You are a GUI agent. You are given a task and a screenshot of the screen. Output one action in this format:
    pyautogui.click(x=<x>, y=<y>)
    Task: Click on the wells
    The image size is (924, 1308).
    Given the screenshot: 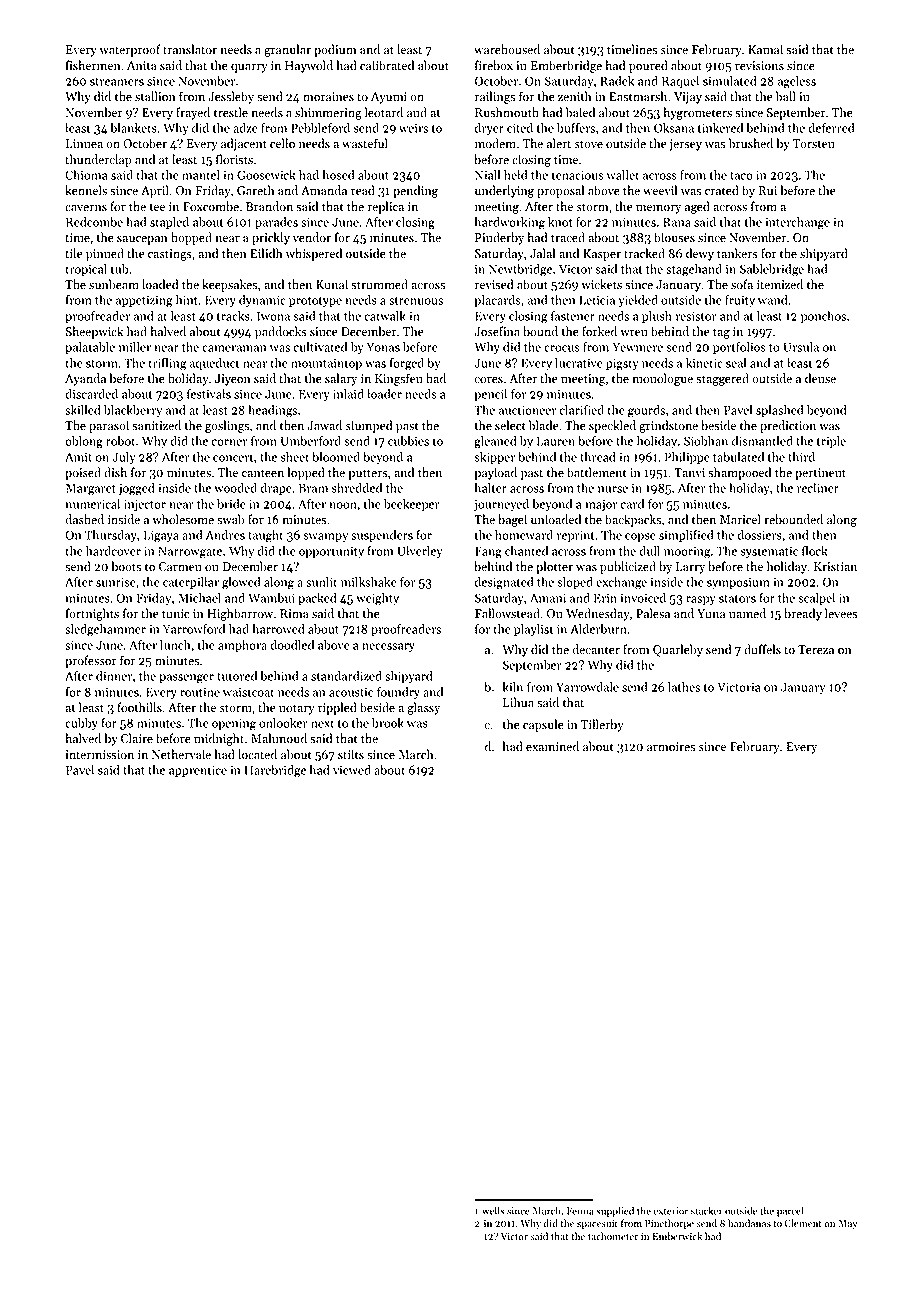 What is the action you would take?
    pyautogui.click(x=493, y=1210)
